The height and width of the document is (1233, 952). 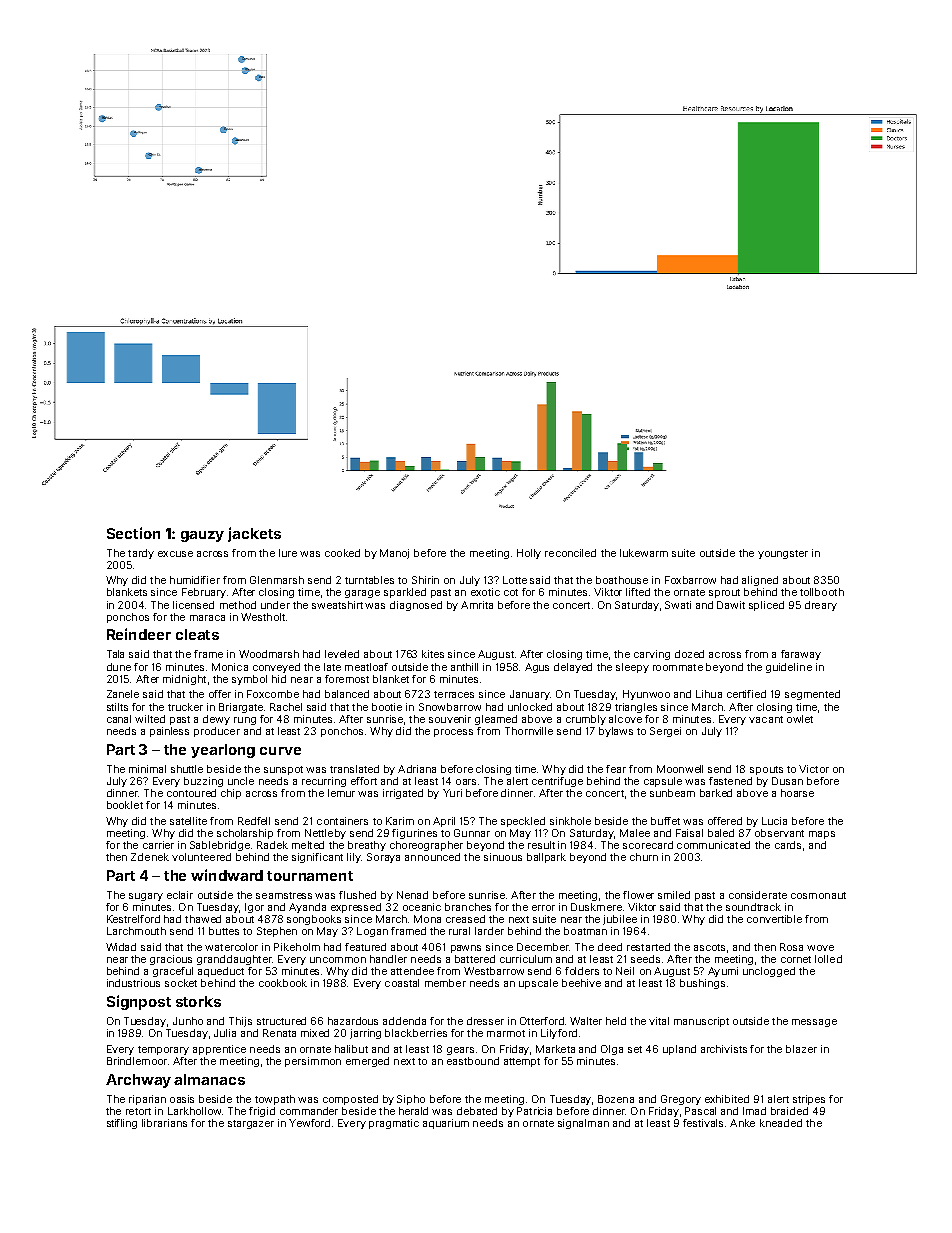 What do you see at coordinates (342, 553) in the document?
I see `cooked` at bounding box center [342, 553].
